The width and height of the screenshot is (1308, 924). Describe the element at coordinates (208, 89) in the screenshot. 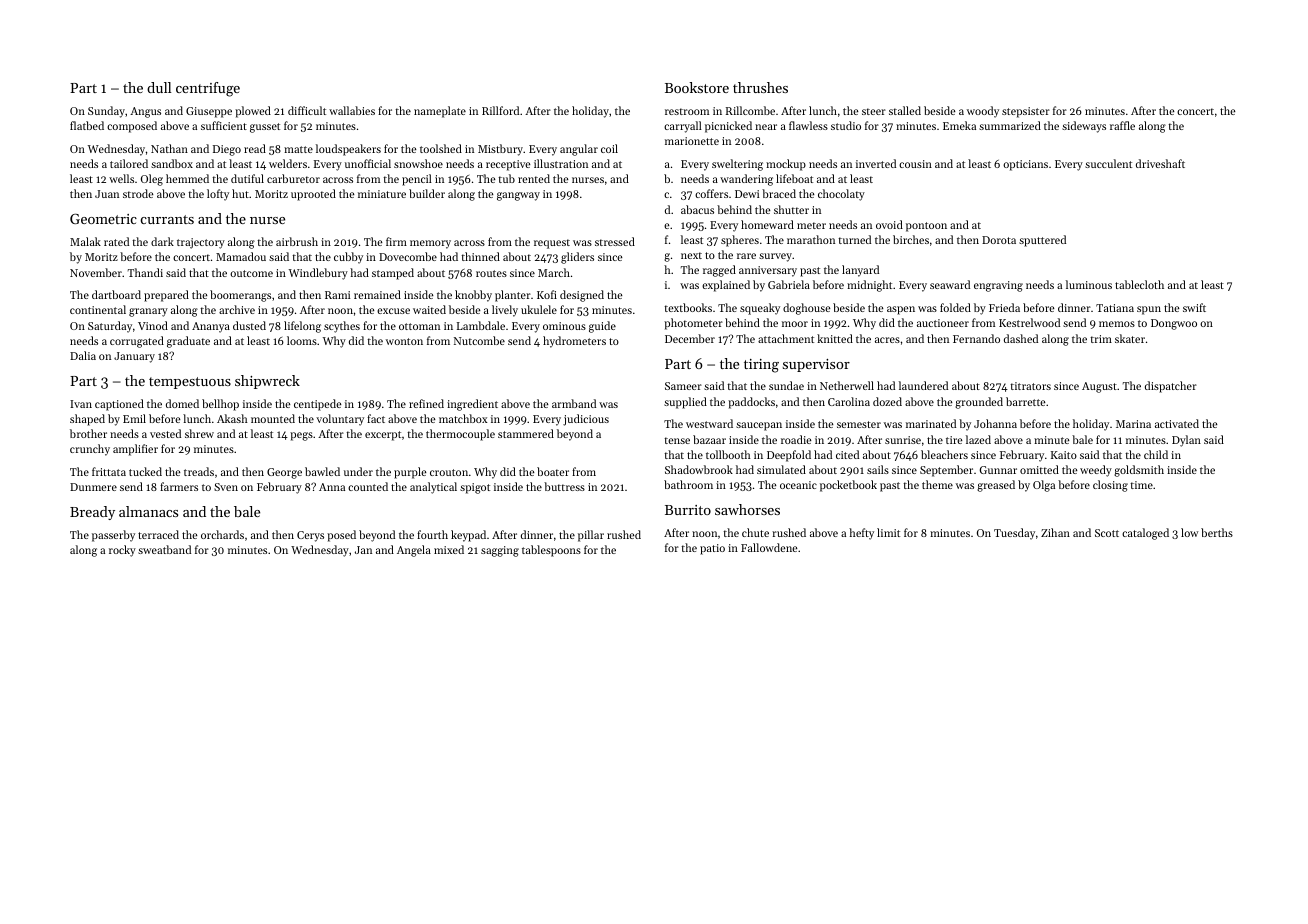

I see `centrifuge` at that location.
